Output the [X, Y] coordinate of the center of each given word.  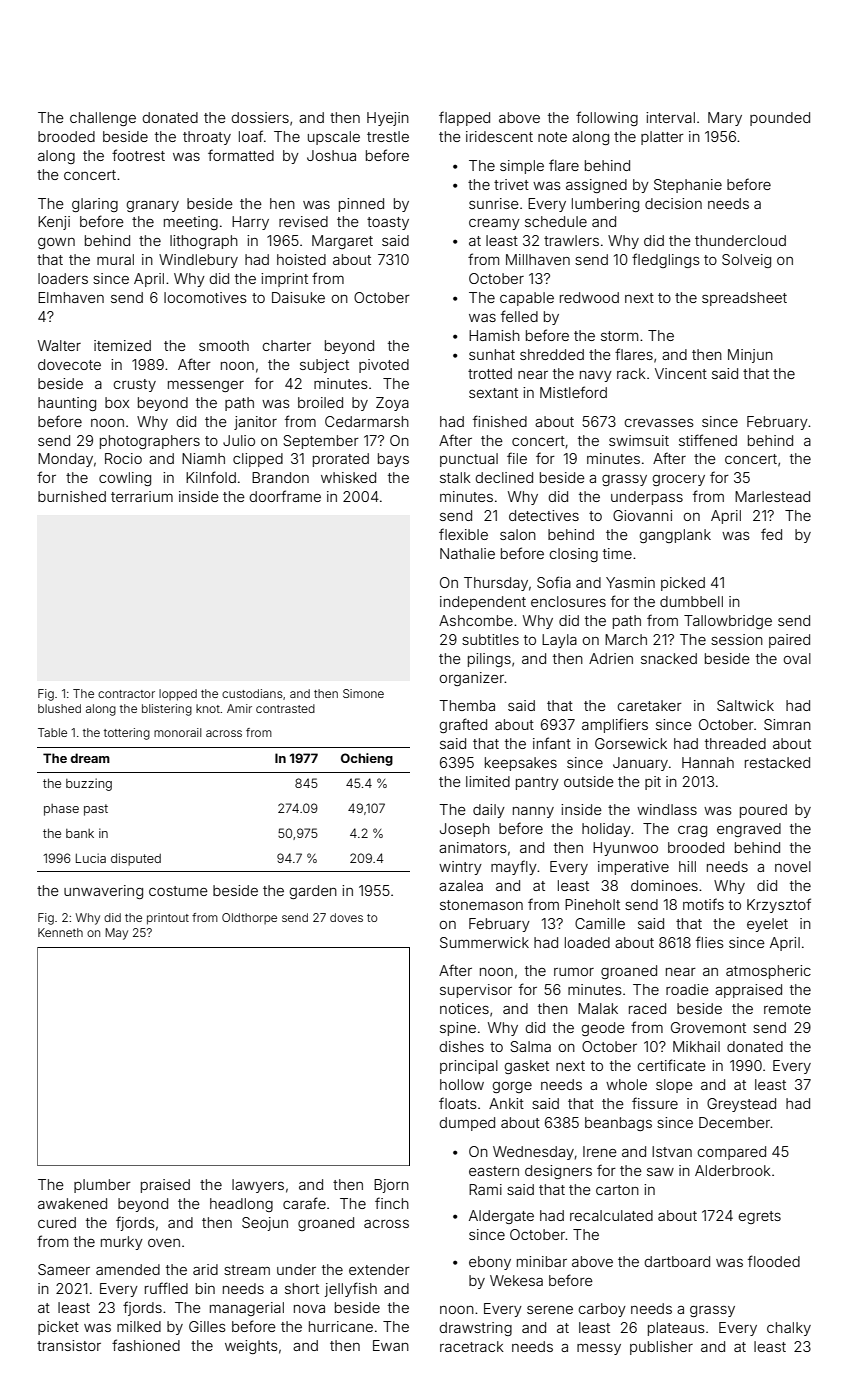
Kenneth [60, 932]
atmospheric [768, 972]
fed [771, 534]
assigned [596, 186]
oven [164, 1243]
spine [458, 1029]
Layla [559, 641]
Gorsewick [631, 743]
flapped [464, 118]
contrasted [285, 708]
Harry [250, 223]
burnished [72, 496]
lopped [178, 695]
